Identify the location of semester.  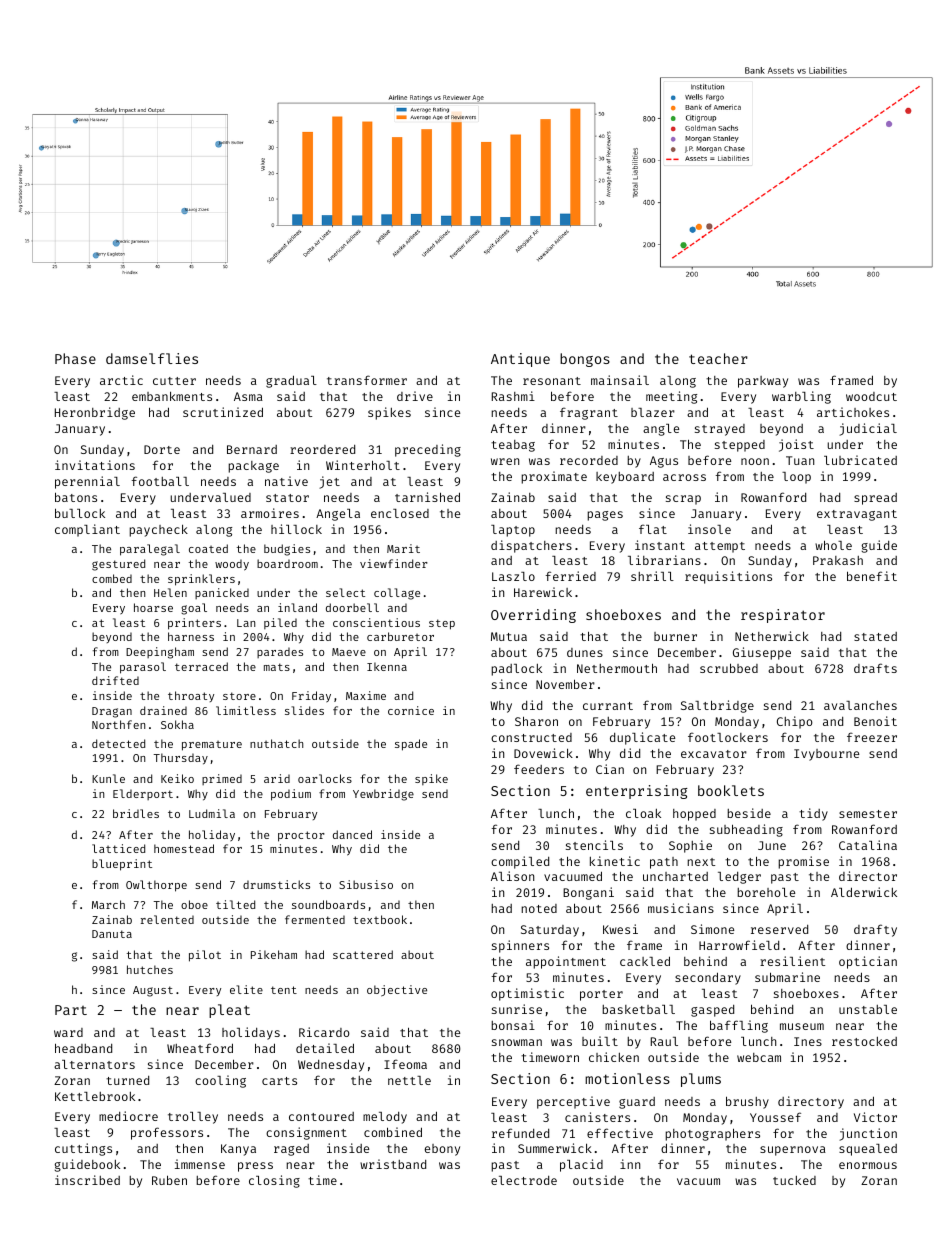
(868, 814).
